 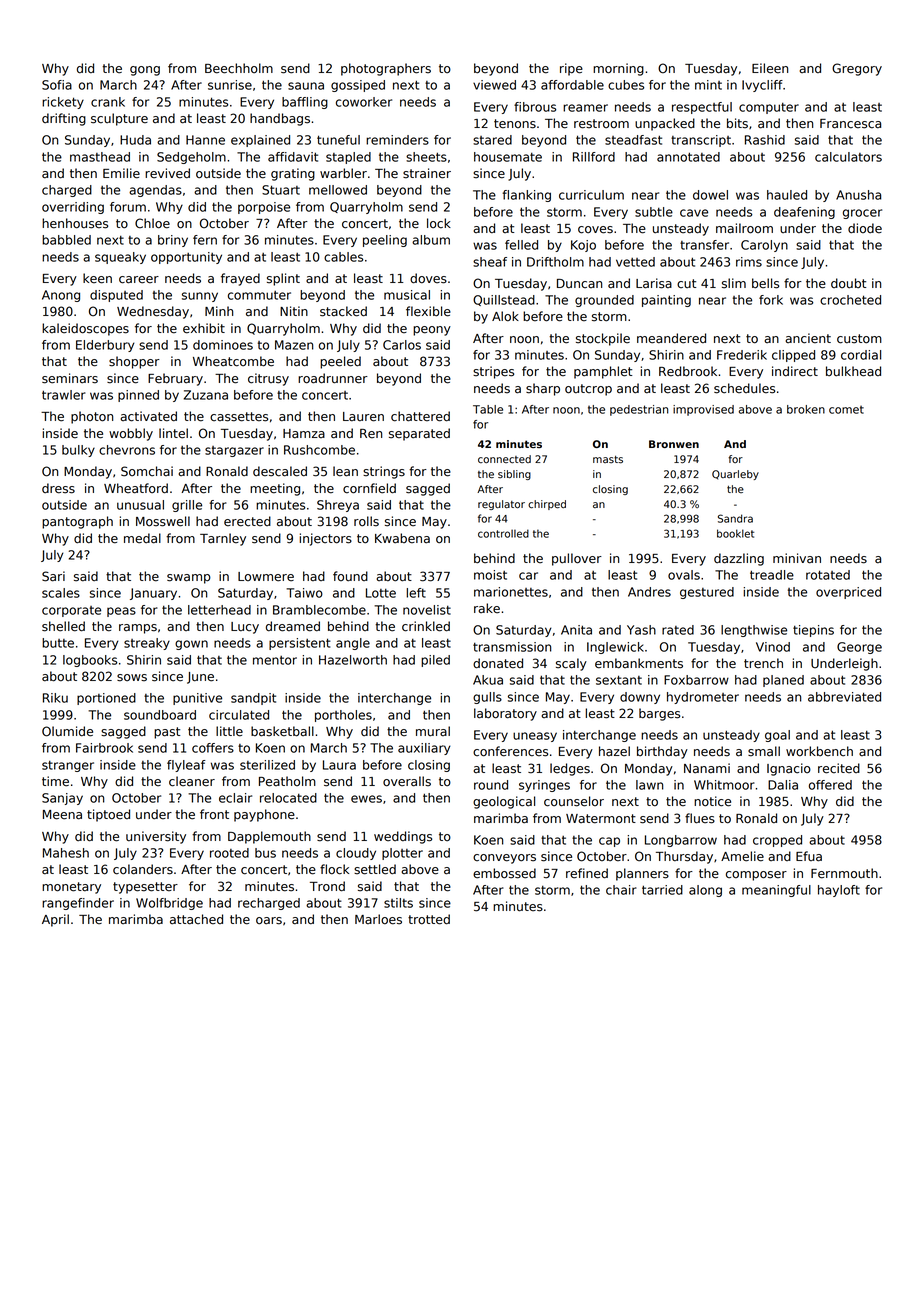 What do you see at coordinates (505, 316) in the page?
I see `Alok` at bounding box center [505, 316].
